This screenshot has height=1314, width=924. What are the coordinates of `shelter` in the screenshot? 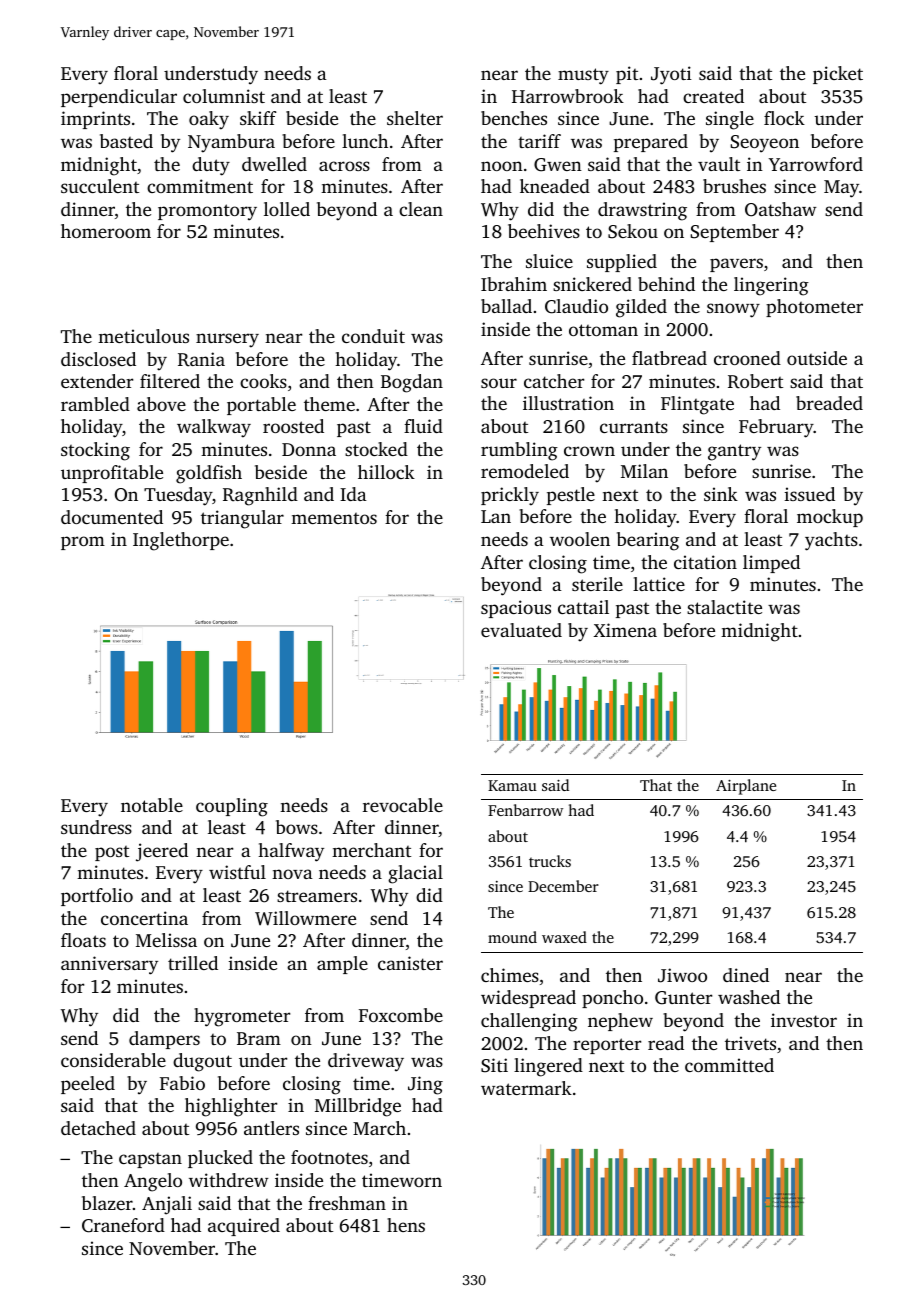 It's located at (415, 118).
